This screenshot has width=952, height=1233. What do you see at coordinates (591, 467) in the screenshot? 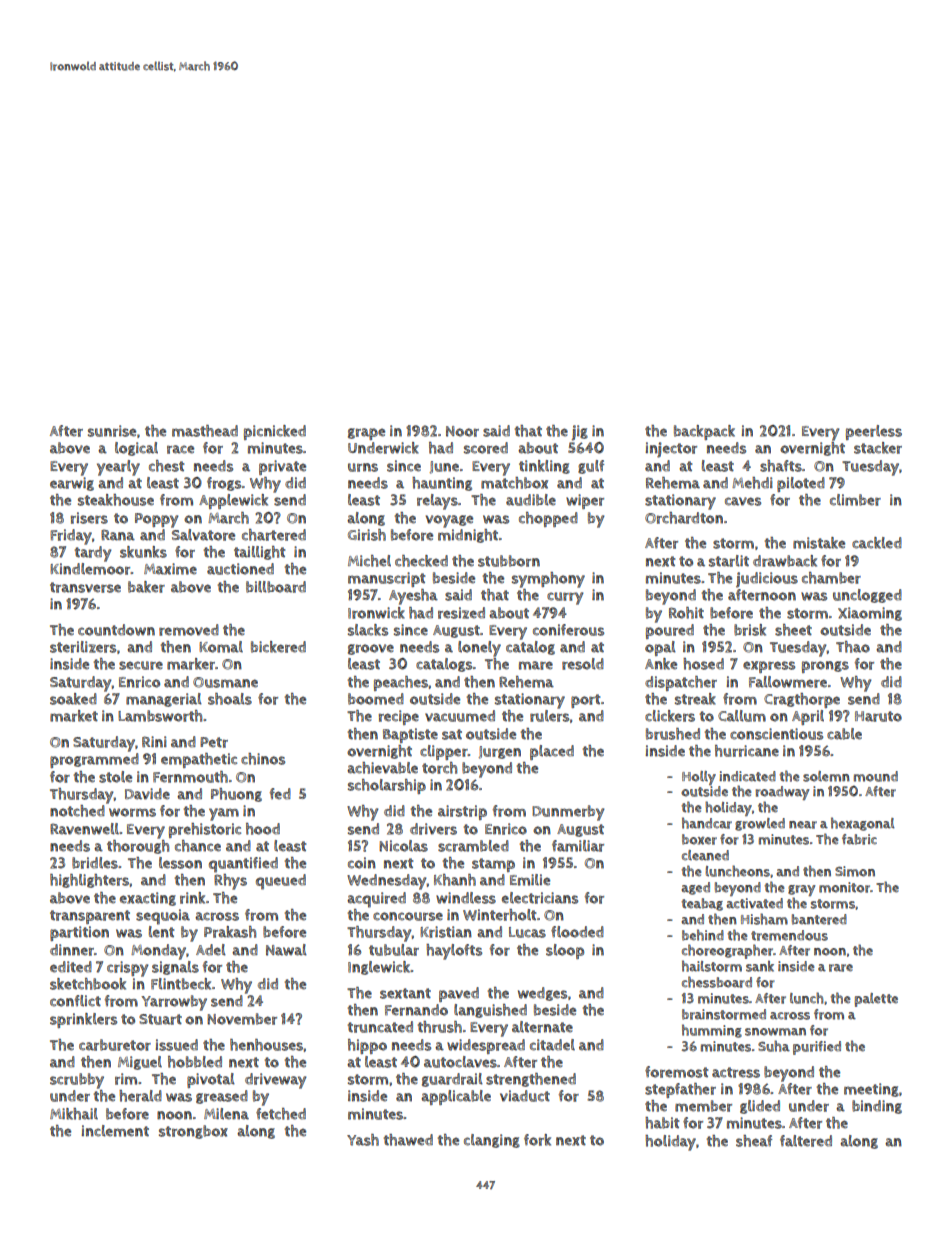
I see `gulf` at bounding box center [591, 467].
